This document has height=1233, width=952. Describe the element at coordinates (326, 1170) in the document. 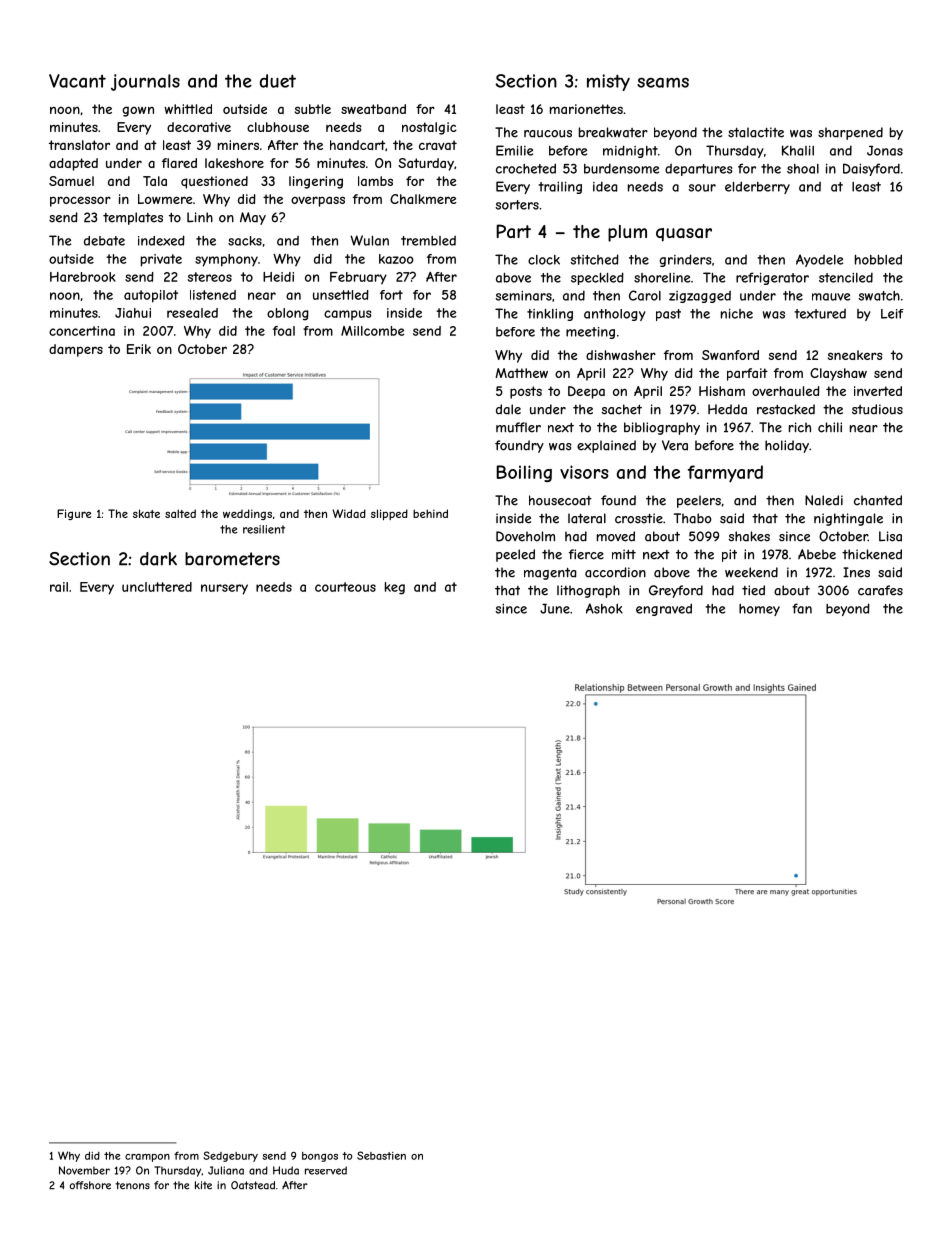

I see `reserved` at that location.
